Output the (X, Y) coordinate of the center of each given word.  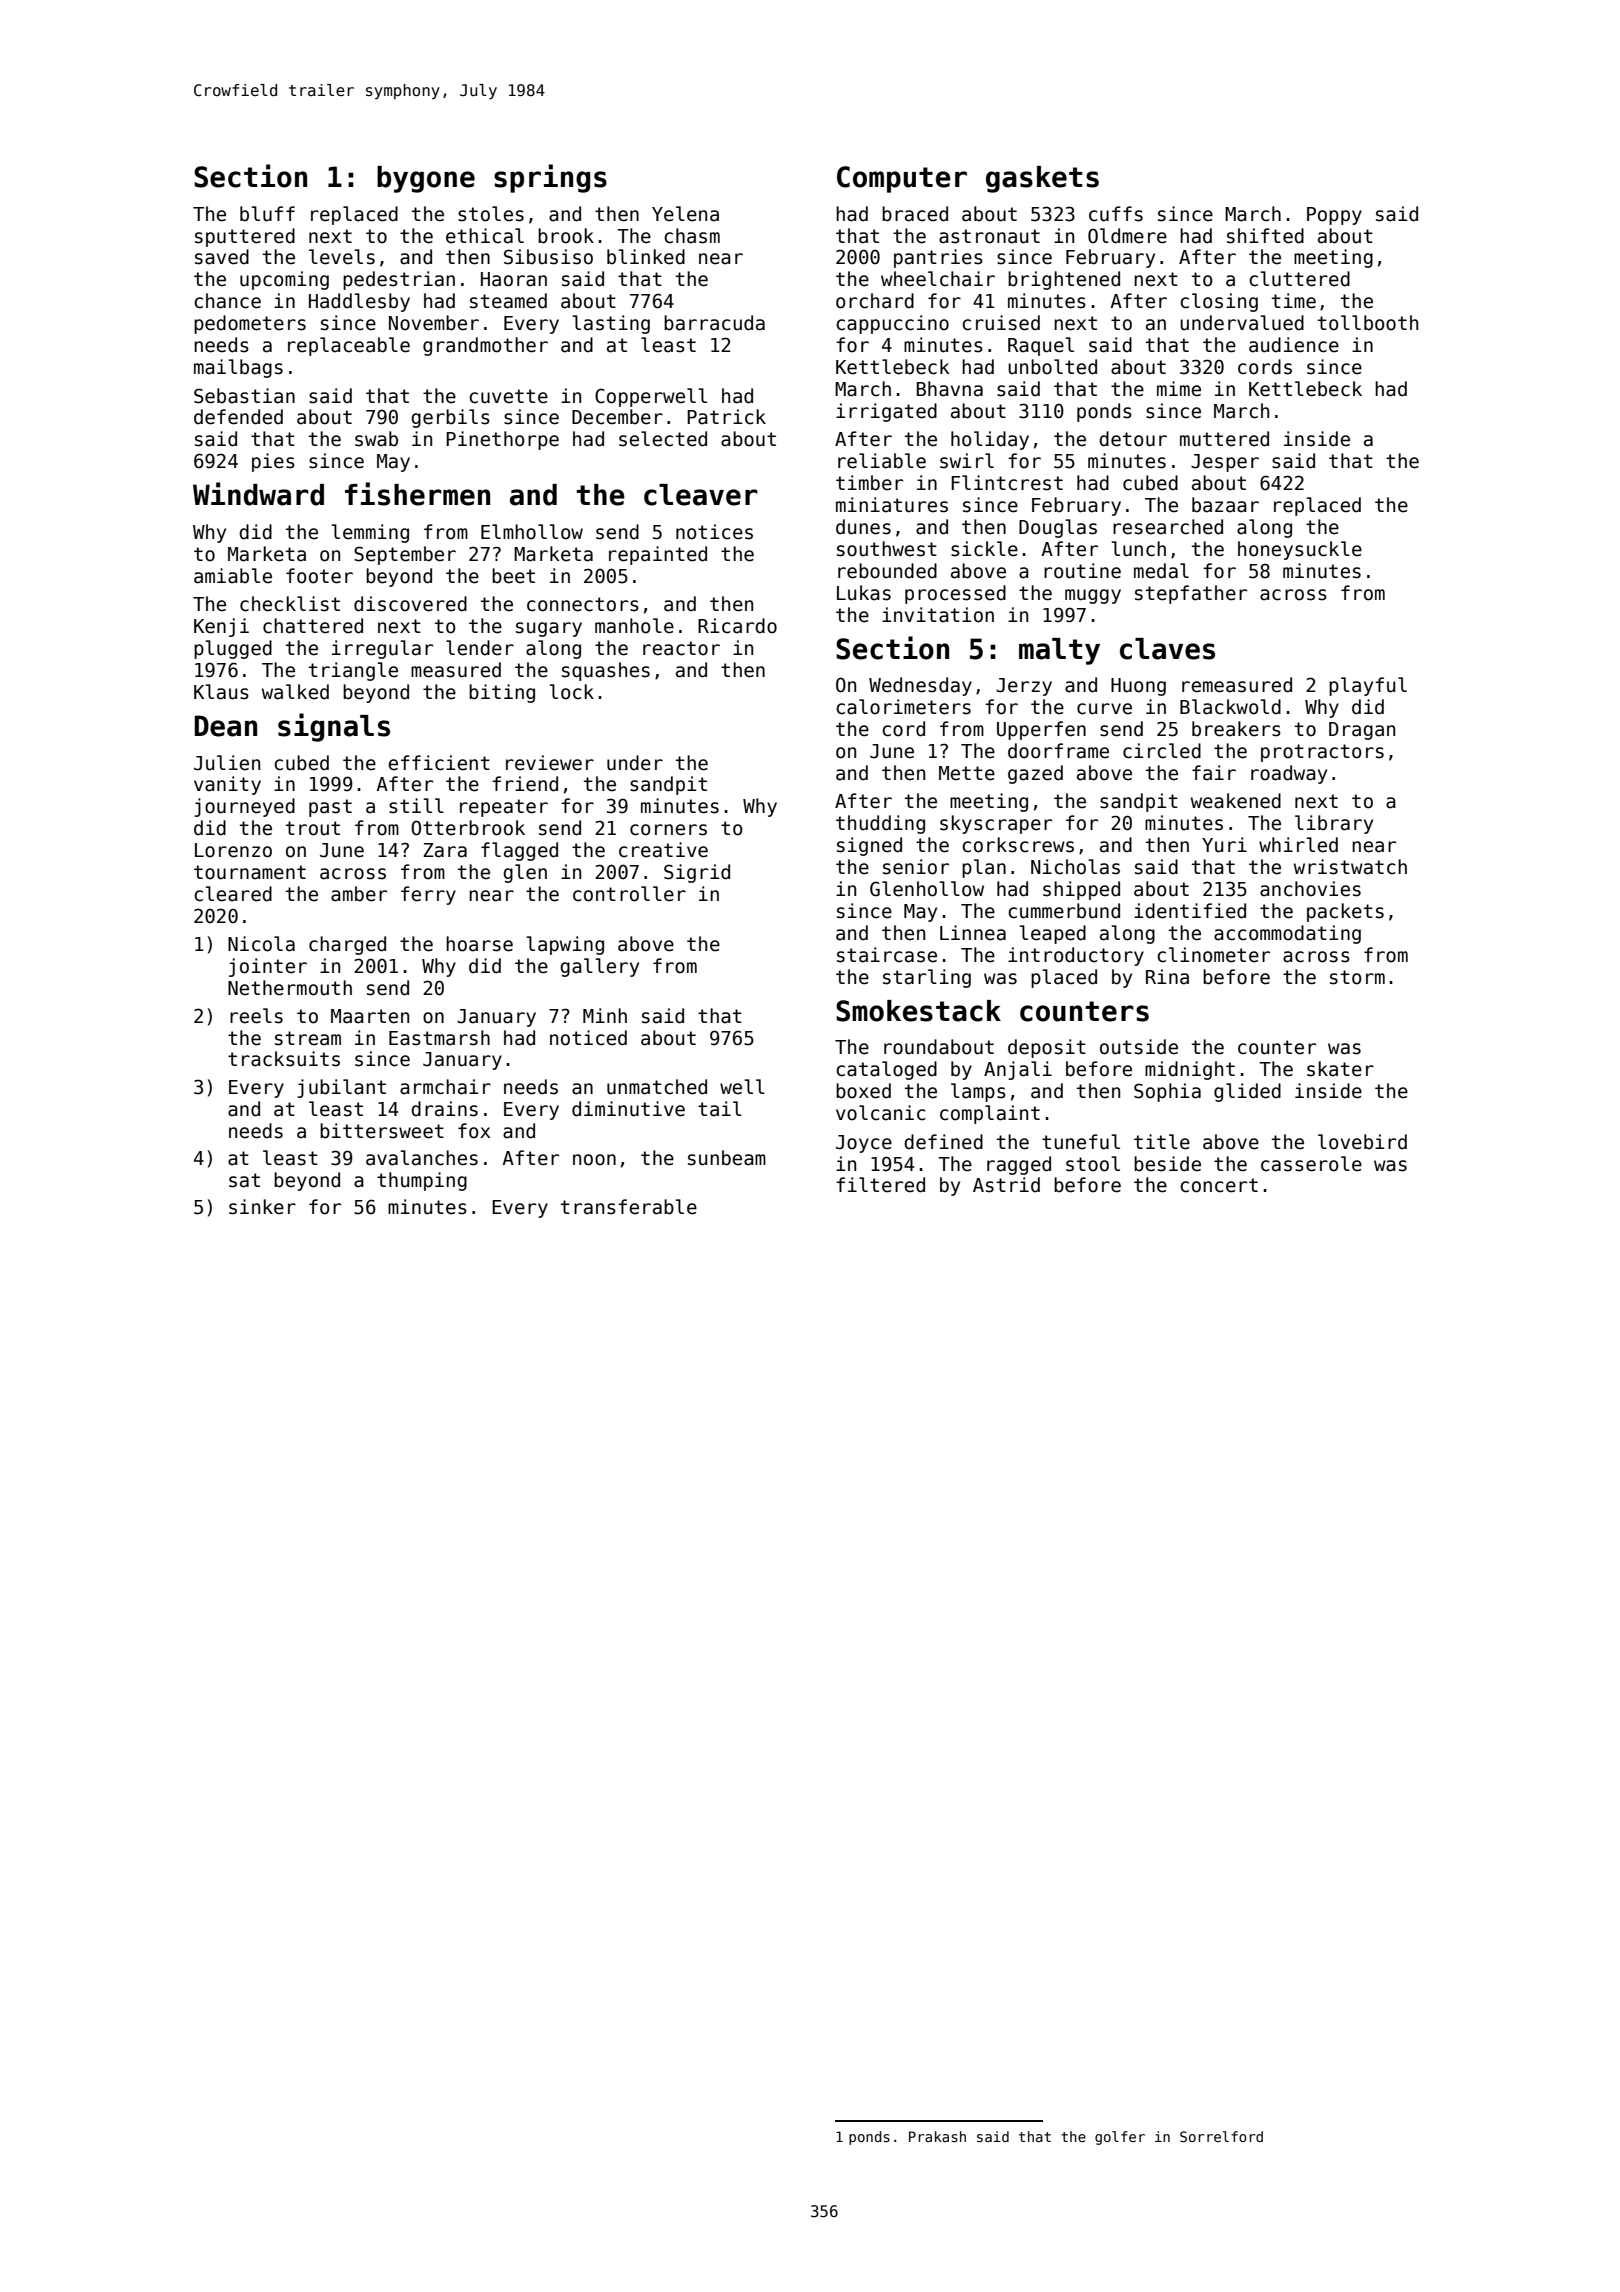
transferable (629, 1207)
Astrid (1006, 1185)
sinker (262, 1207)
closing (1219, 302)
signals (334, 727)
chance (227, 301)
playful (1368, 686)
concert (1219, 1185)
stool (1093, 1164)
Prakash (937, 2136)
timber (869, 483)
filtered (880, 1185)
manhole (634, 626)
